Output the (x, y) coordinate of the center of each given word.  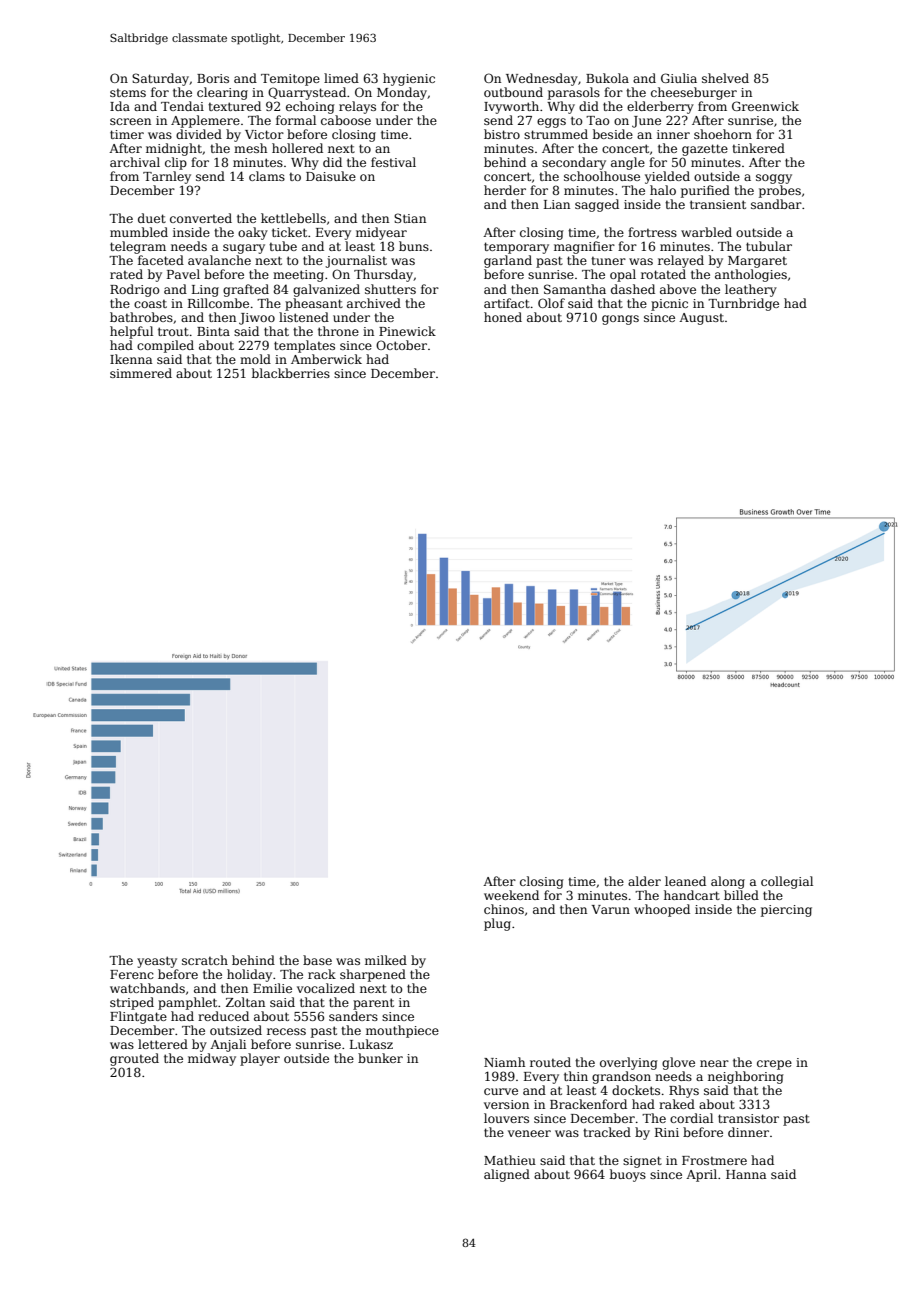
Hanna (746, 1174)
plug (497, 924)
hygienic (409, 79)
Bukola (607, 78)
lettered (163, 1044)
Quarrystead (307, 93)
